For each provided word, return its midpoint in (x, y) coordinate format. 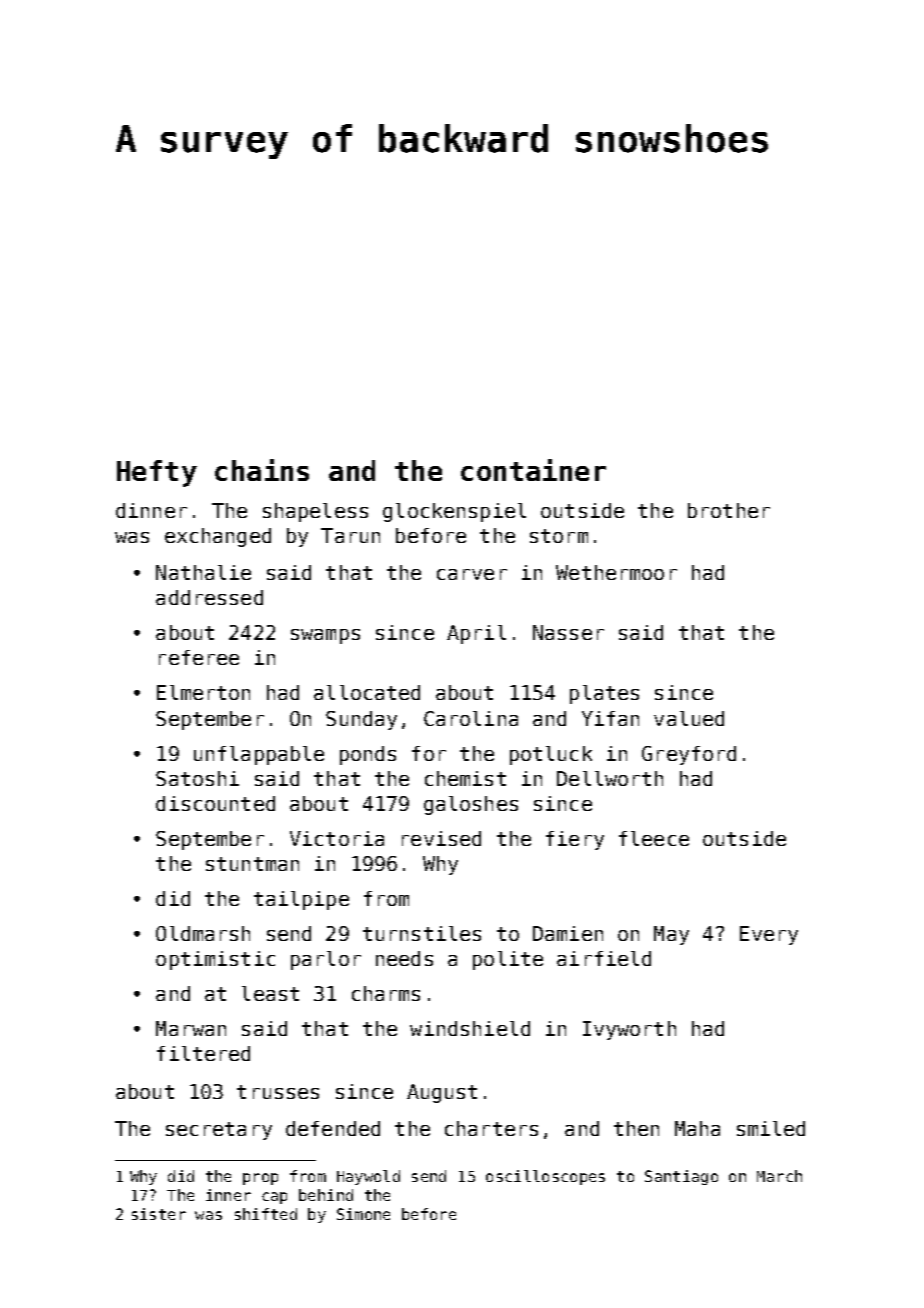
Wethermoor (616, 572)
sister (159, 1214)
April (476, 634)
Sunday (361, 720)
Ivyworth (629, 1030)
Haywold (368, 1177)
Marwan (191, 1028)
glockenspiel (454, 512)
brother (729, 510)
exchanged (218, 537)
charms (386, 993)
